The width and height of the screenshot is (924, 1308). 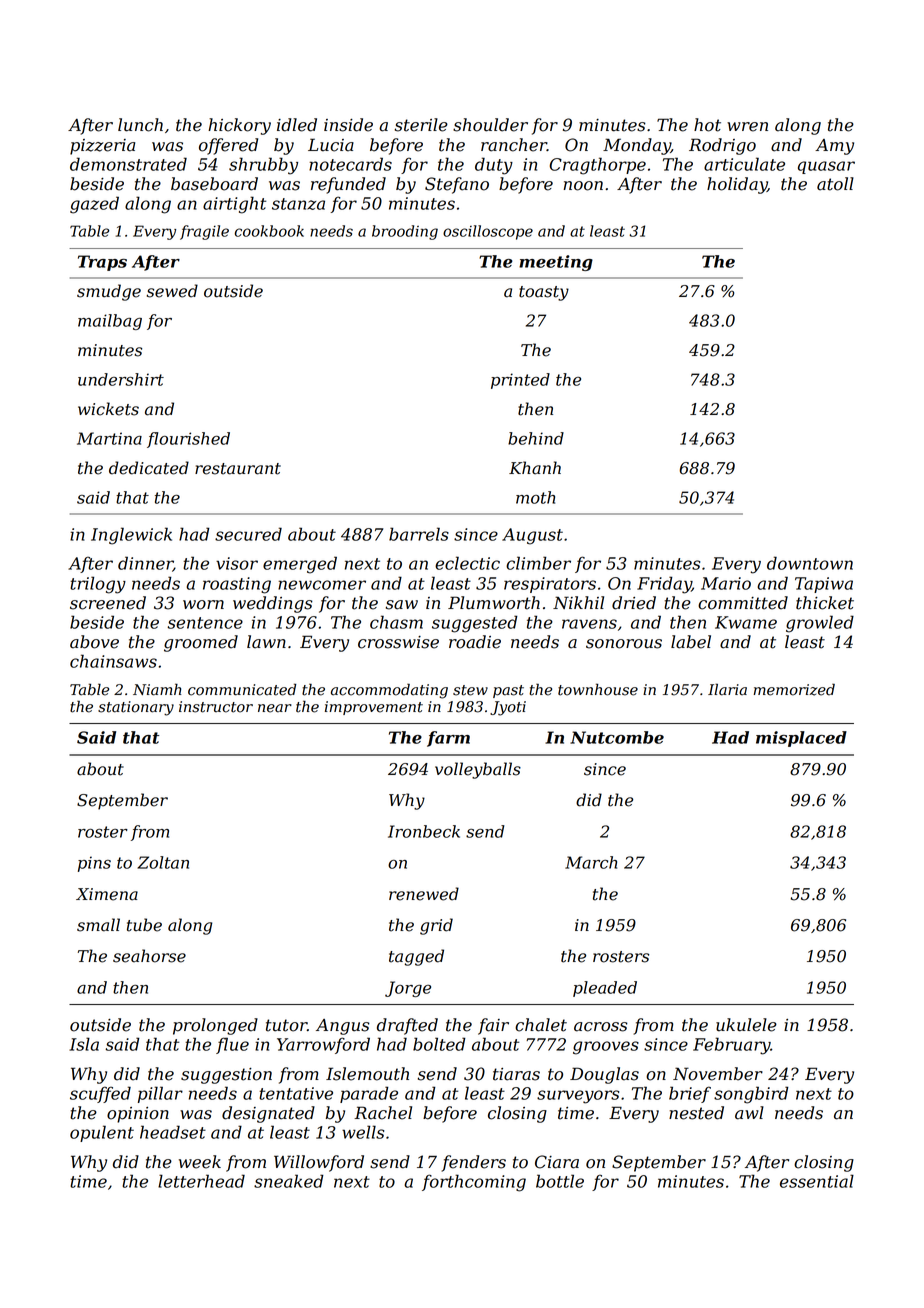 What do you see at coordinates (727, 689) in the screenshot?
I see `Ilaria` at bounding box center [727, 689].
